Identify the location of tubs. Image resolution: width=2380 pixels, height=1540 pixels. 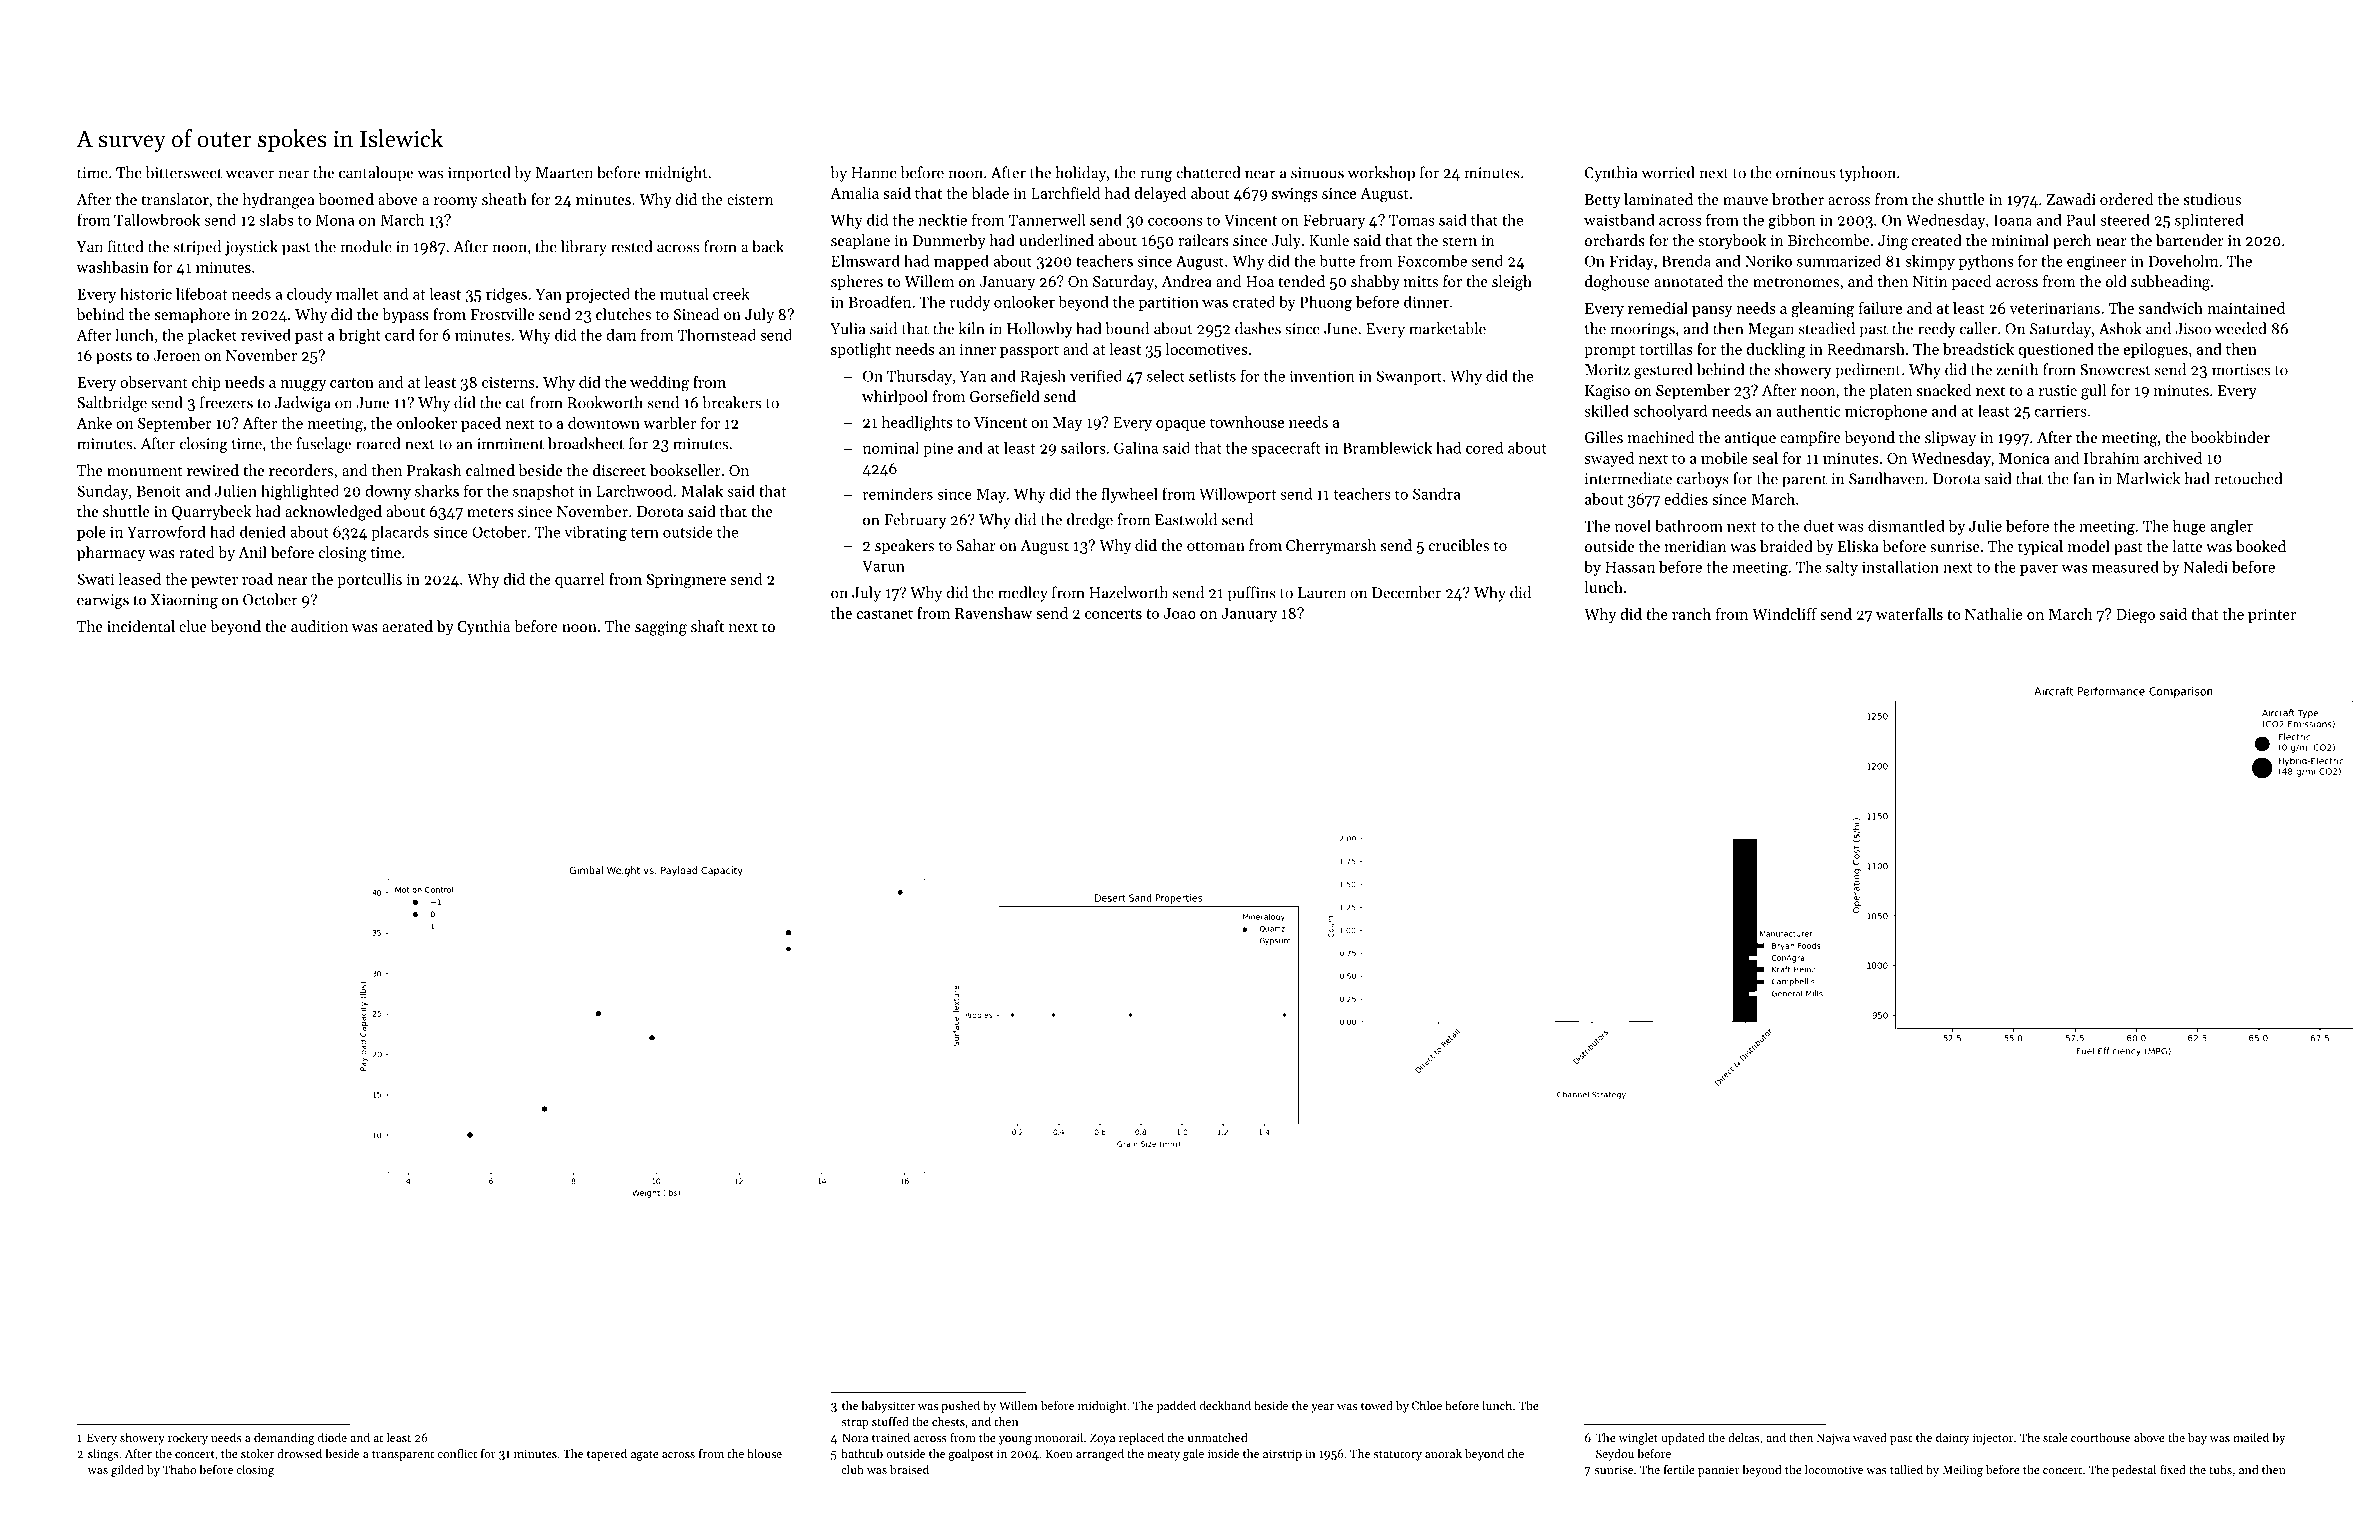
(2220, 1469).
